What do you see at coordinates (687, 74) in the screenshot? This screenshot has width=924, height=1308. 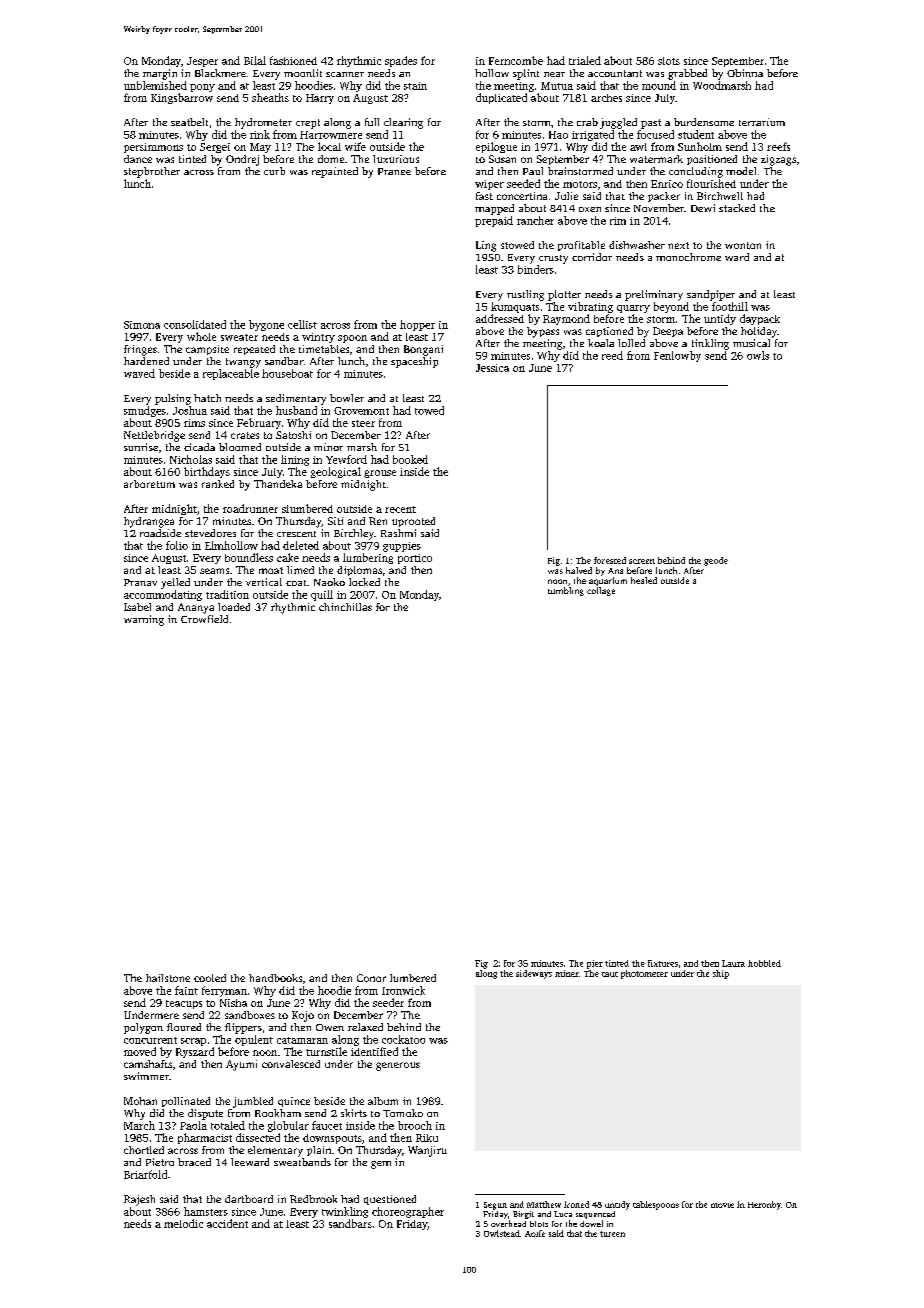 I see `grabbed` at bounding box center [687, 74].
